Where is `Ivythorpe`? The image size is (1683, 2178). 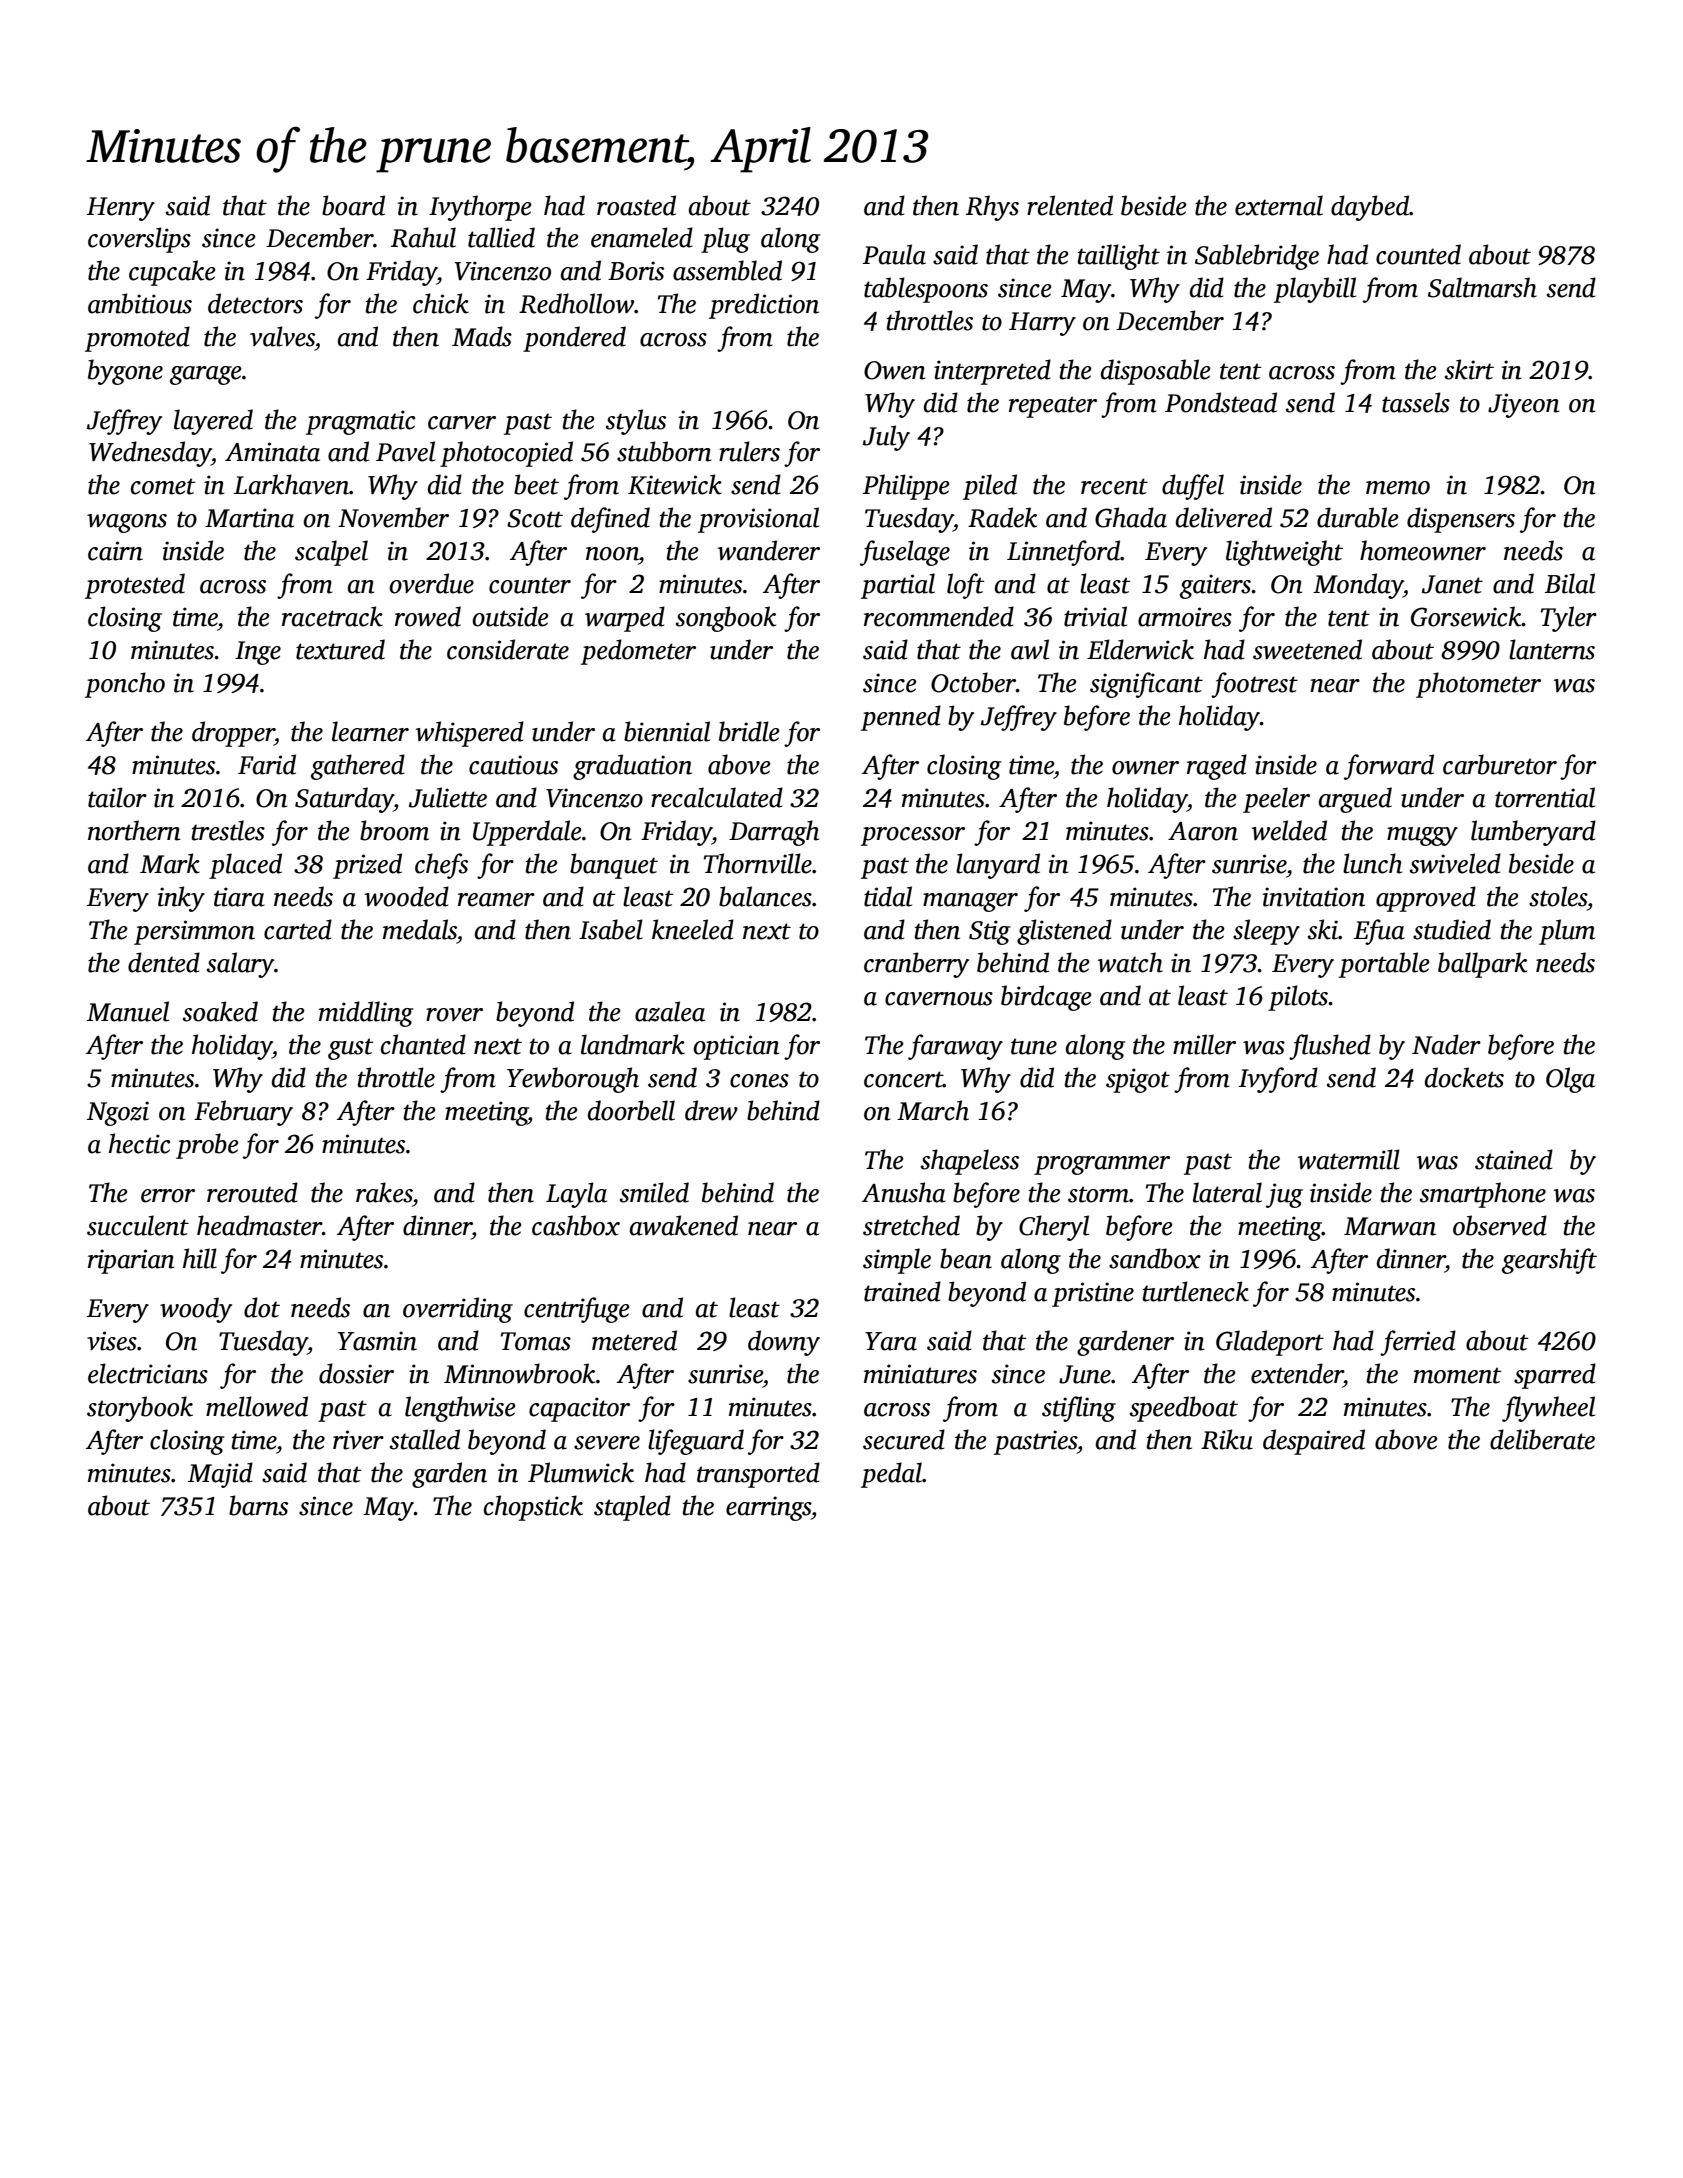
Ivythorpe is located at coordinates (480, 208).
